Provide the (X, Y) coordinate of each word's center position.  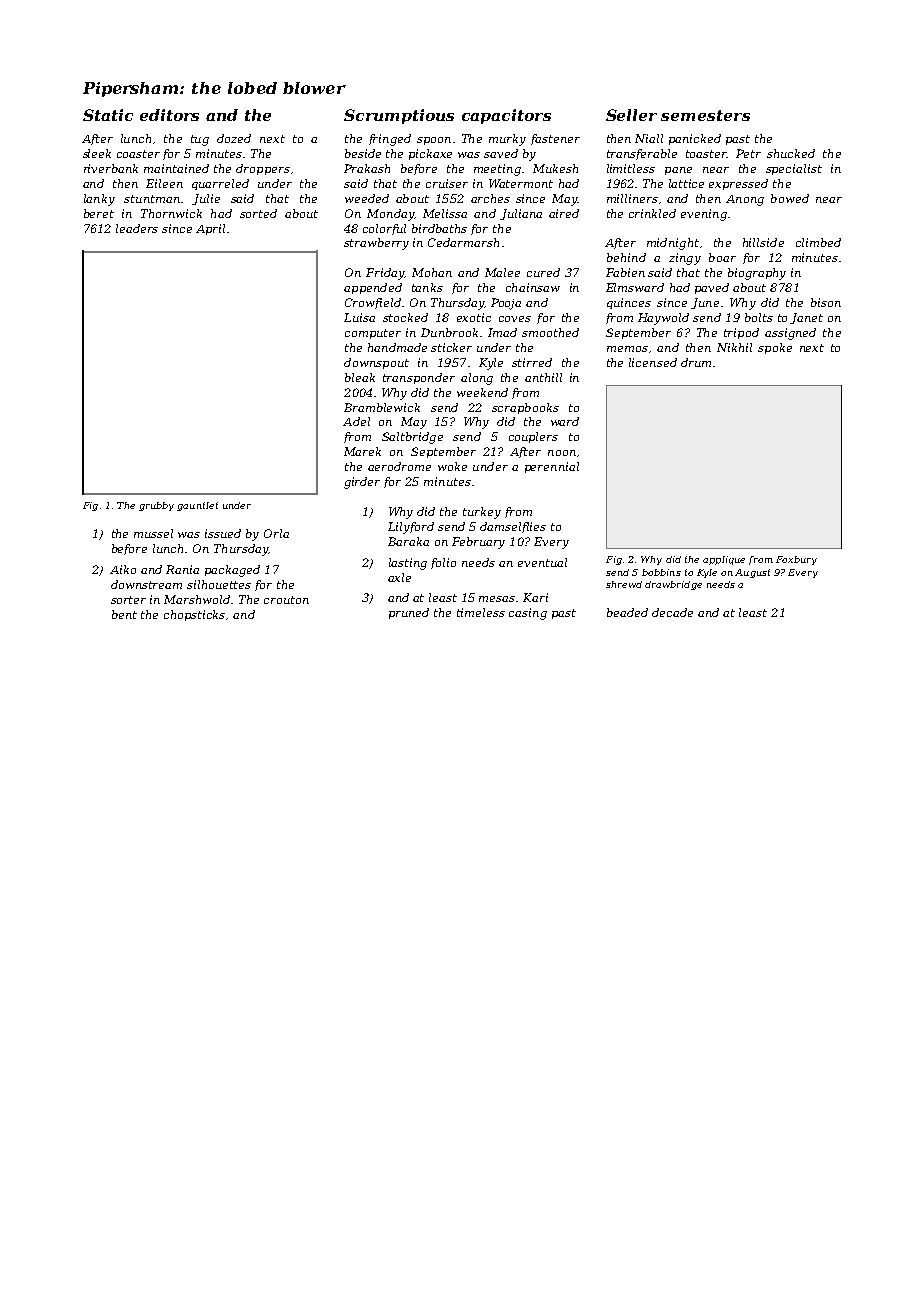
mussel (153, 533)
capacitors (506, 116)
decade (672, 612)
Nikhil (734, 347)
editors (169, 115)
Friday (385, 274)
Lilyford (411, 528)
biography (757, 274)
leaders (137, 228)
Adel (356, 421)
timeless (481, 612)
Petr (748, 153)
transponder (419, 378)
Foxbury (796, 560)
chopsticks (194, 615)
